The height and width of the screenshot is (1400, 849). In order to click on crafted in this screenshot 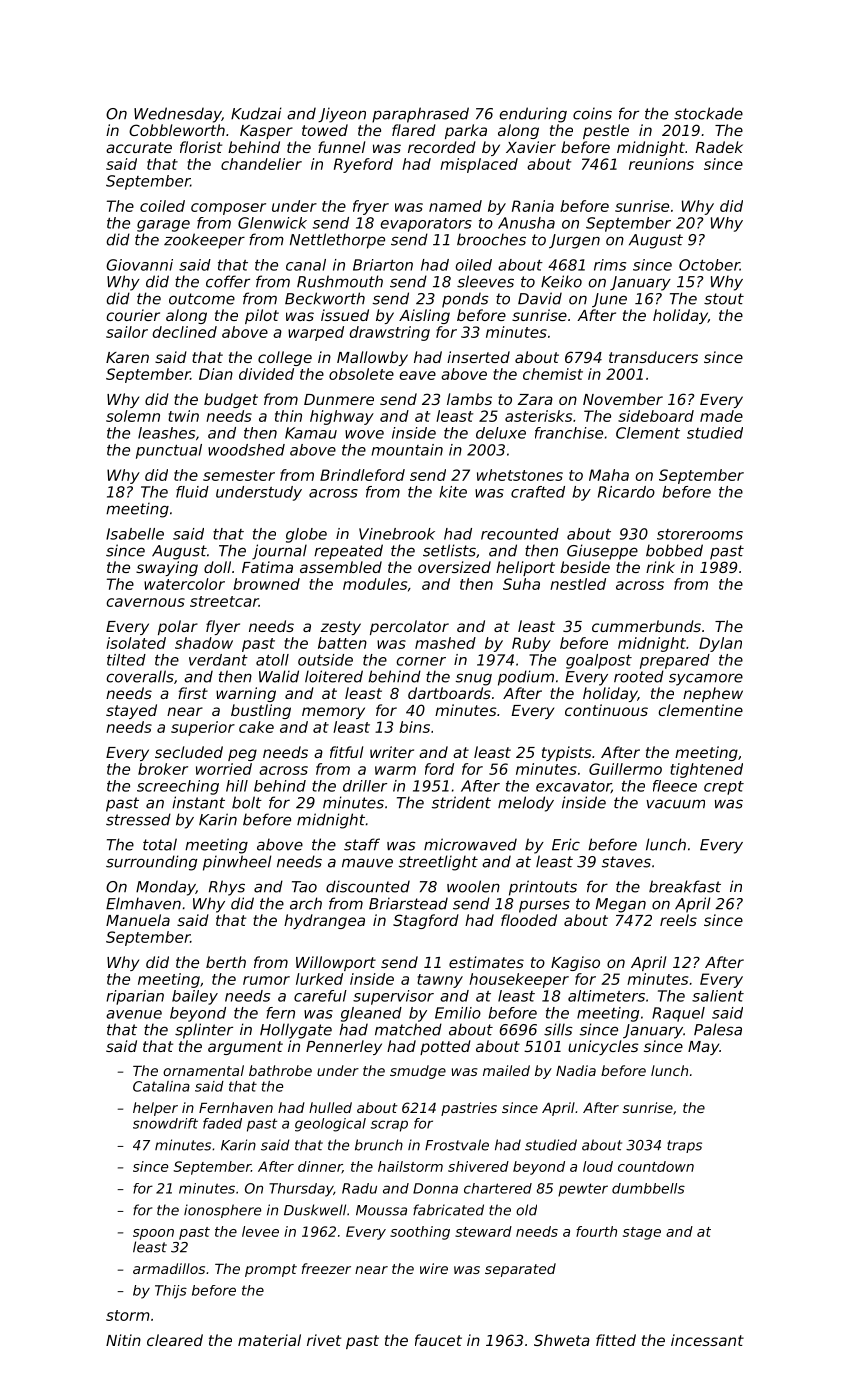, I will do `click(538, 492)`.
